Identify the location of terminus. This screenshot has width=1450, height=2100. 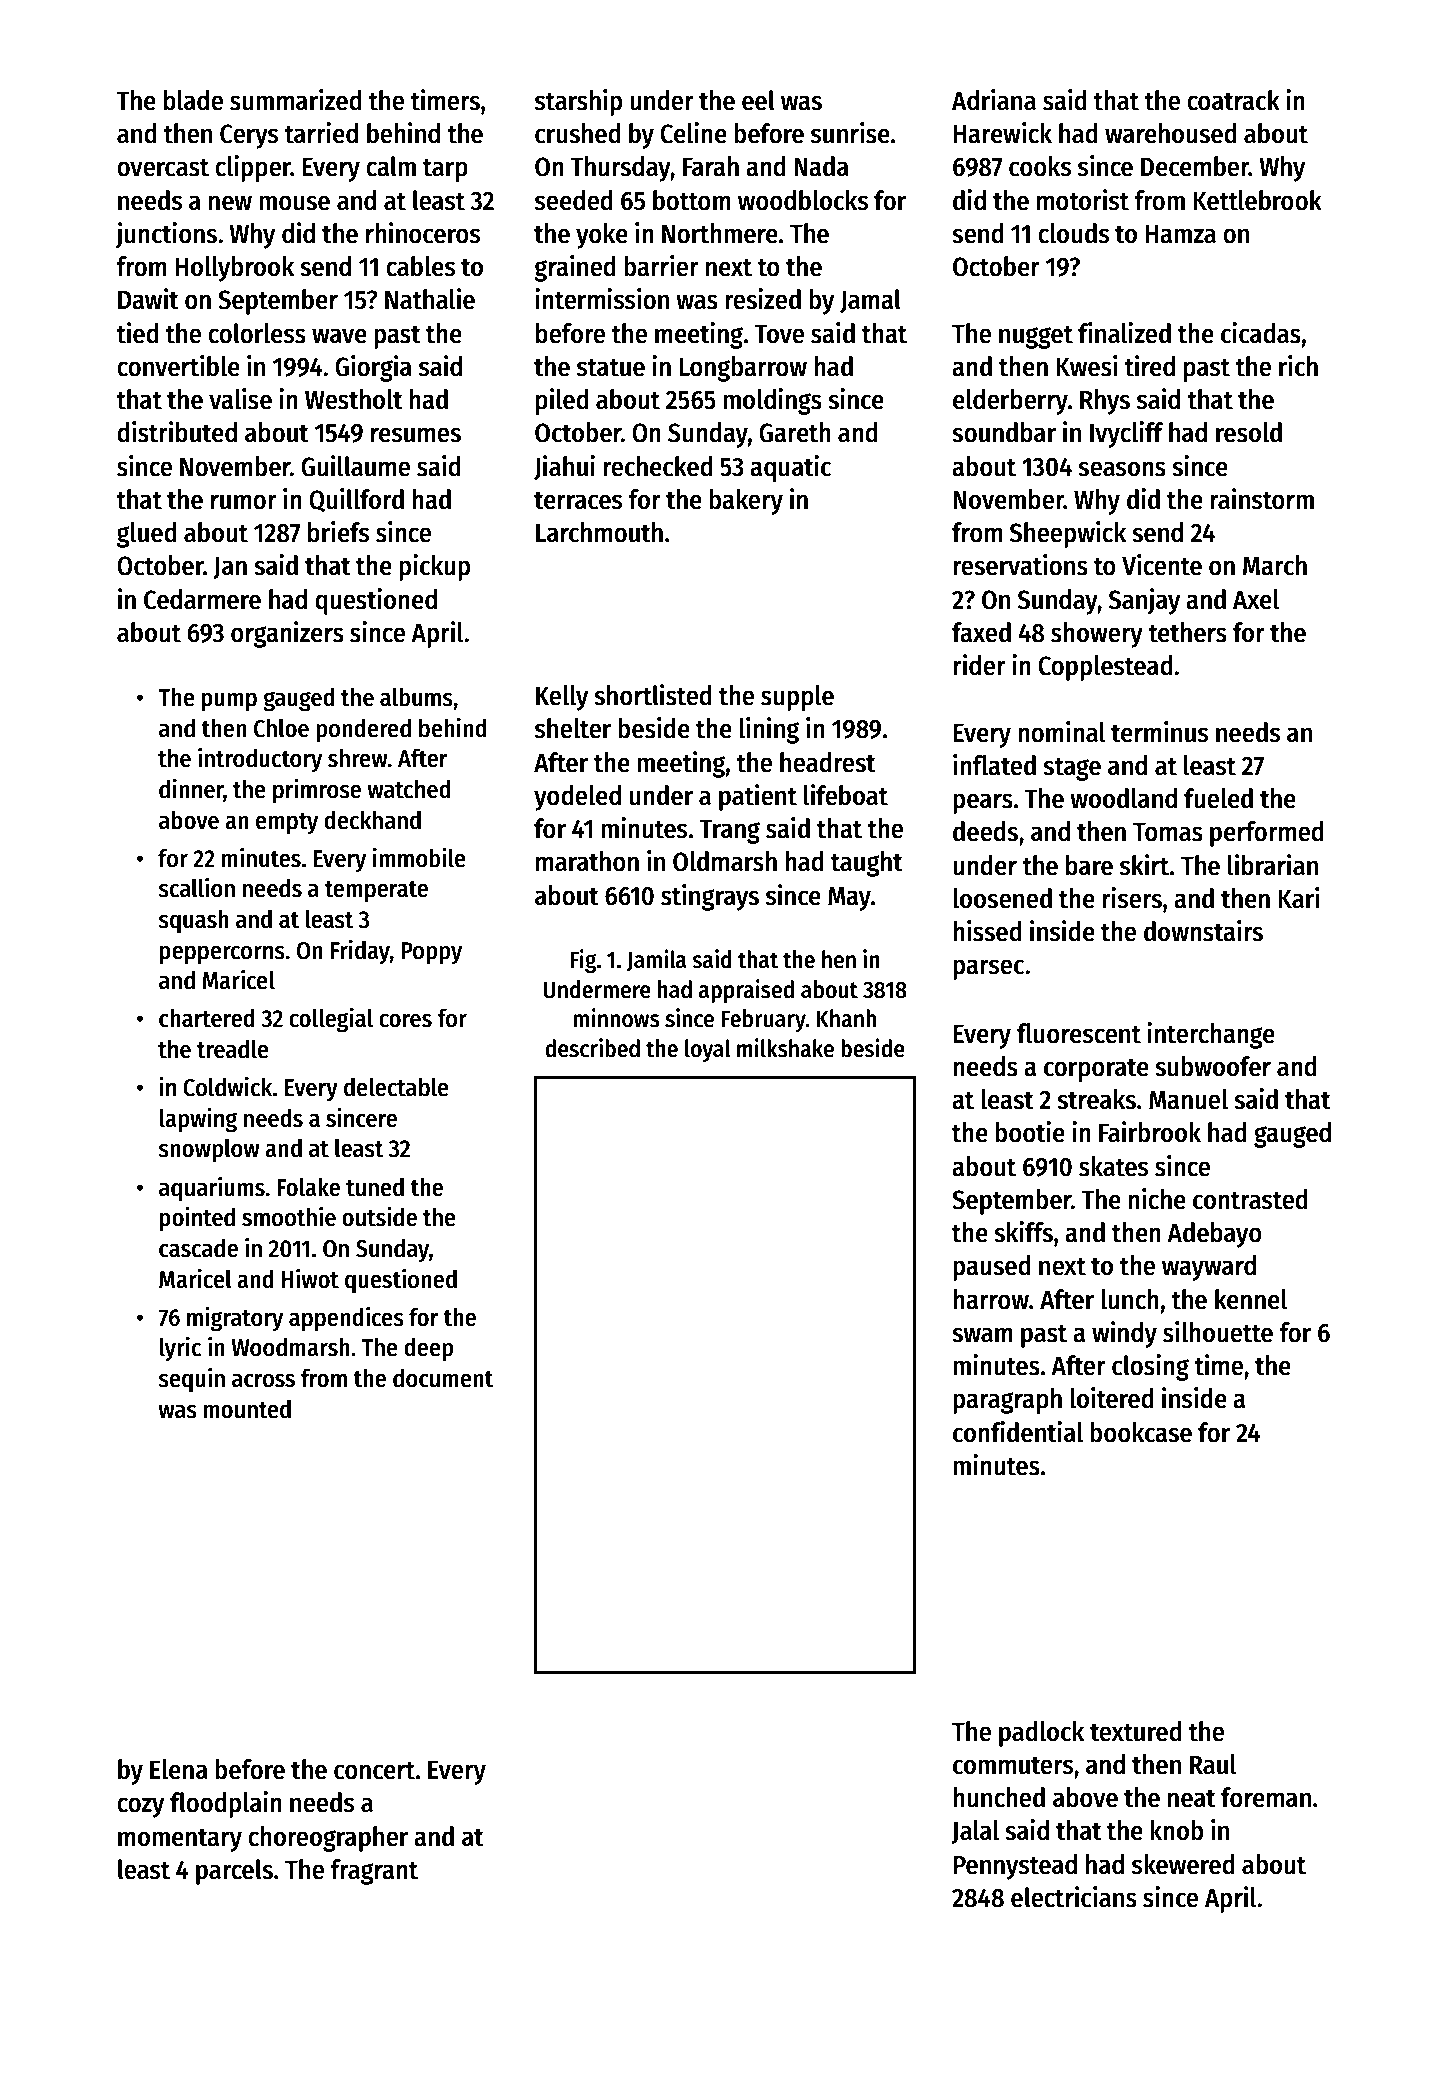
(1159, 732).
